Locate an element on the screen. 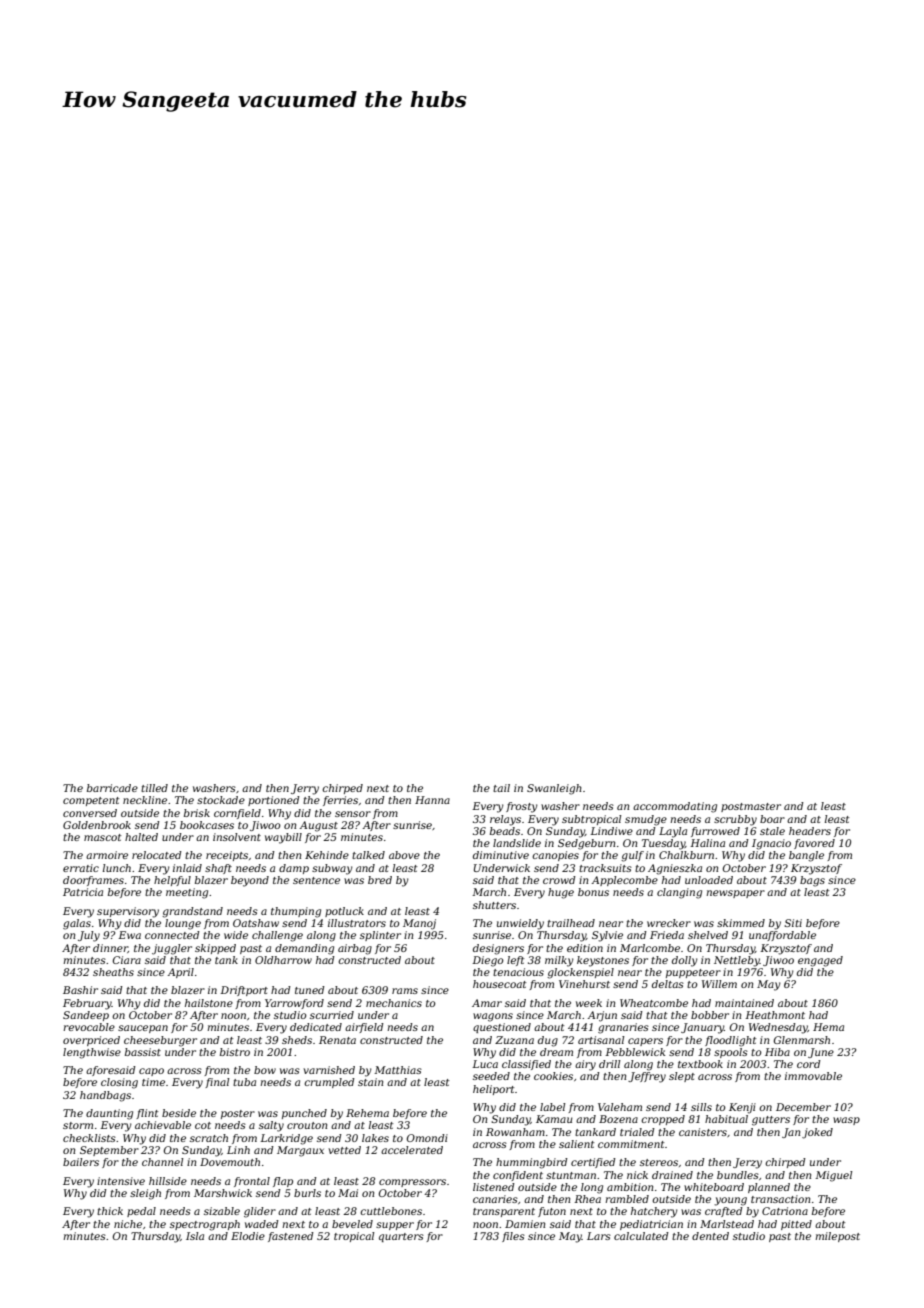  huge is located at coordinates (561, 893).
